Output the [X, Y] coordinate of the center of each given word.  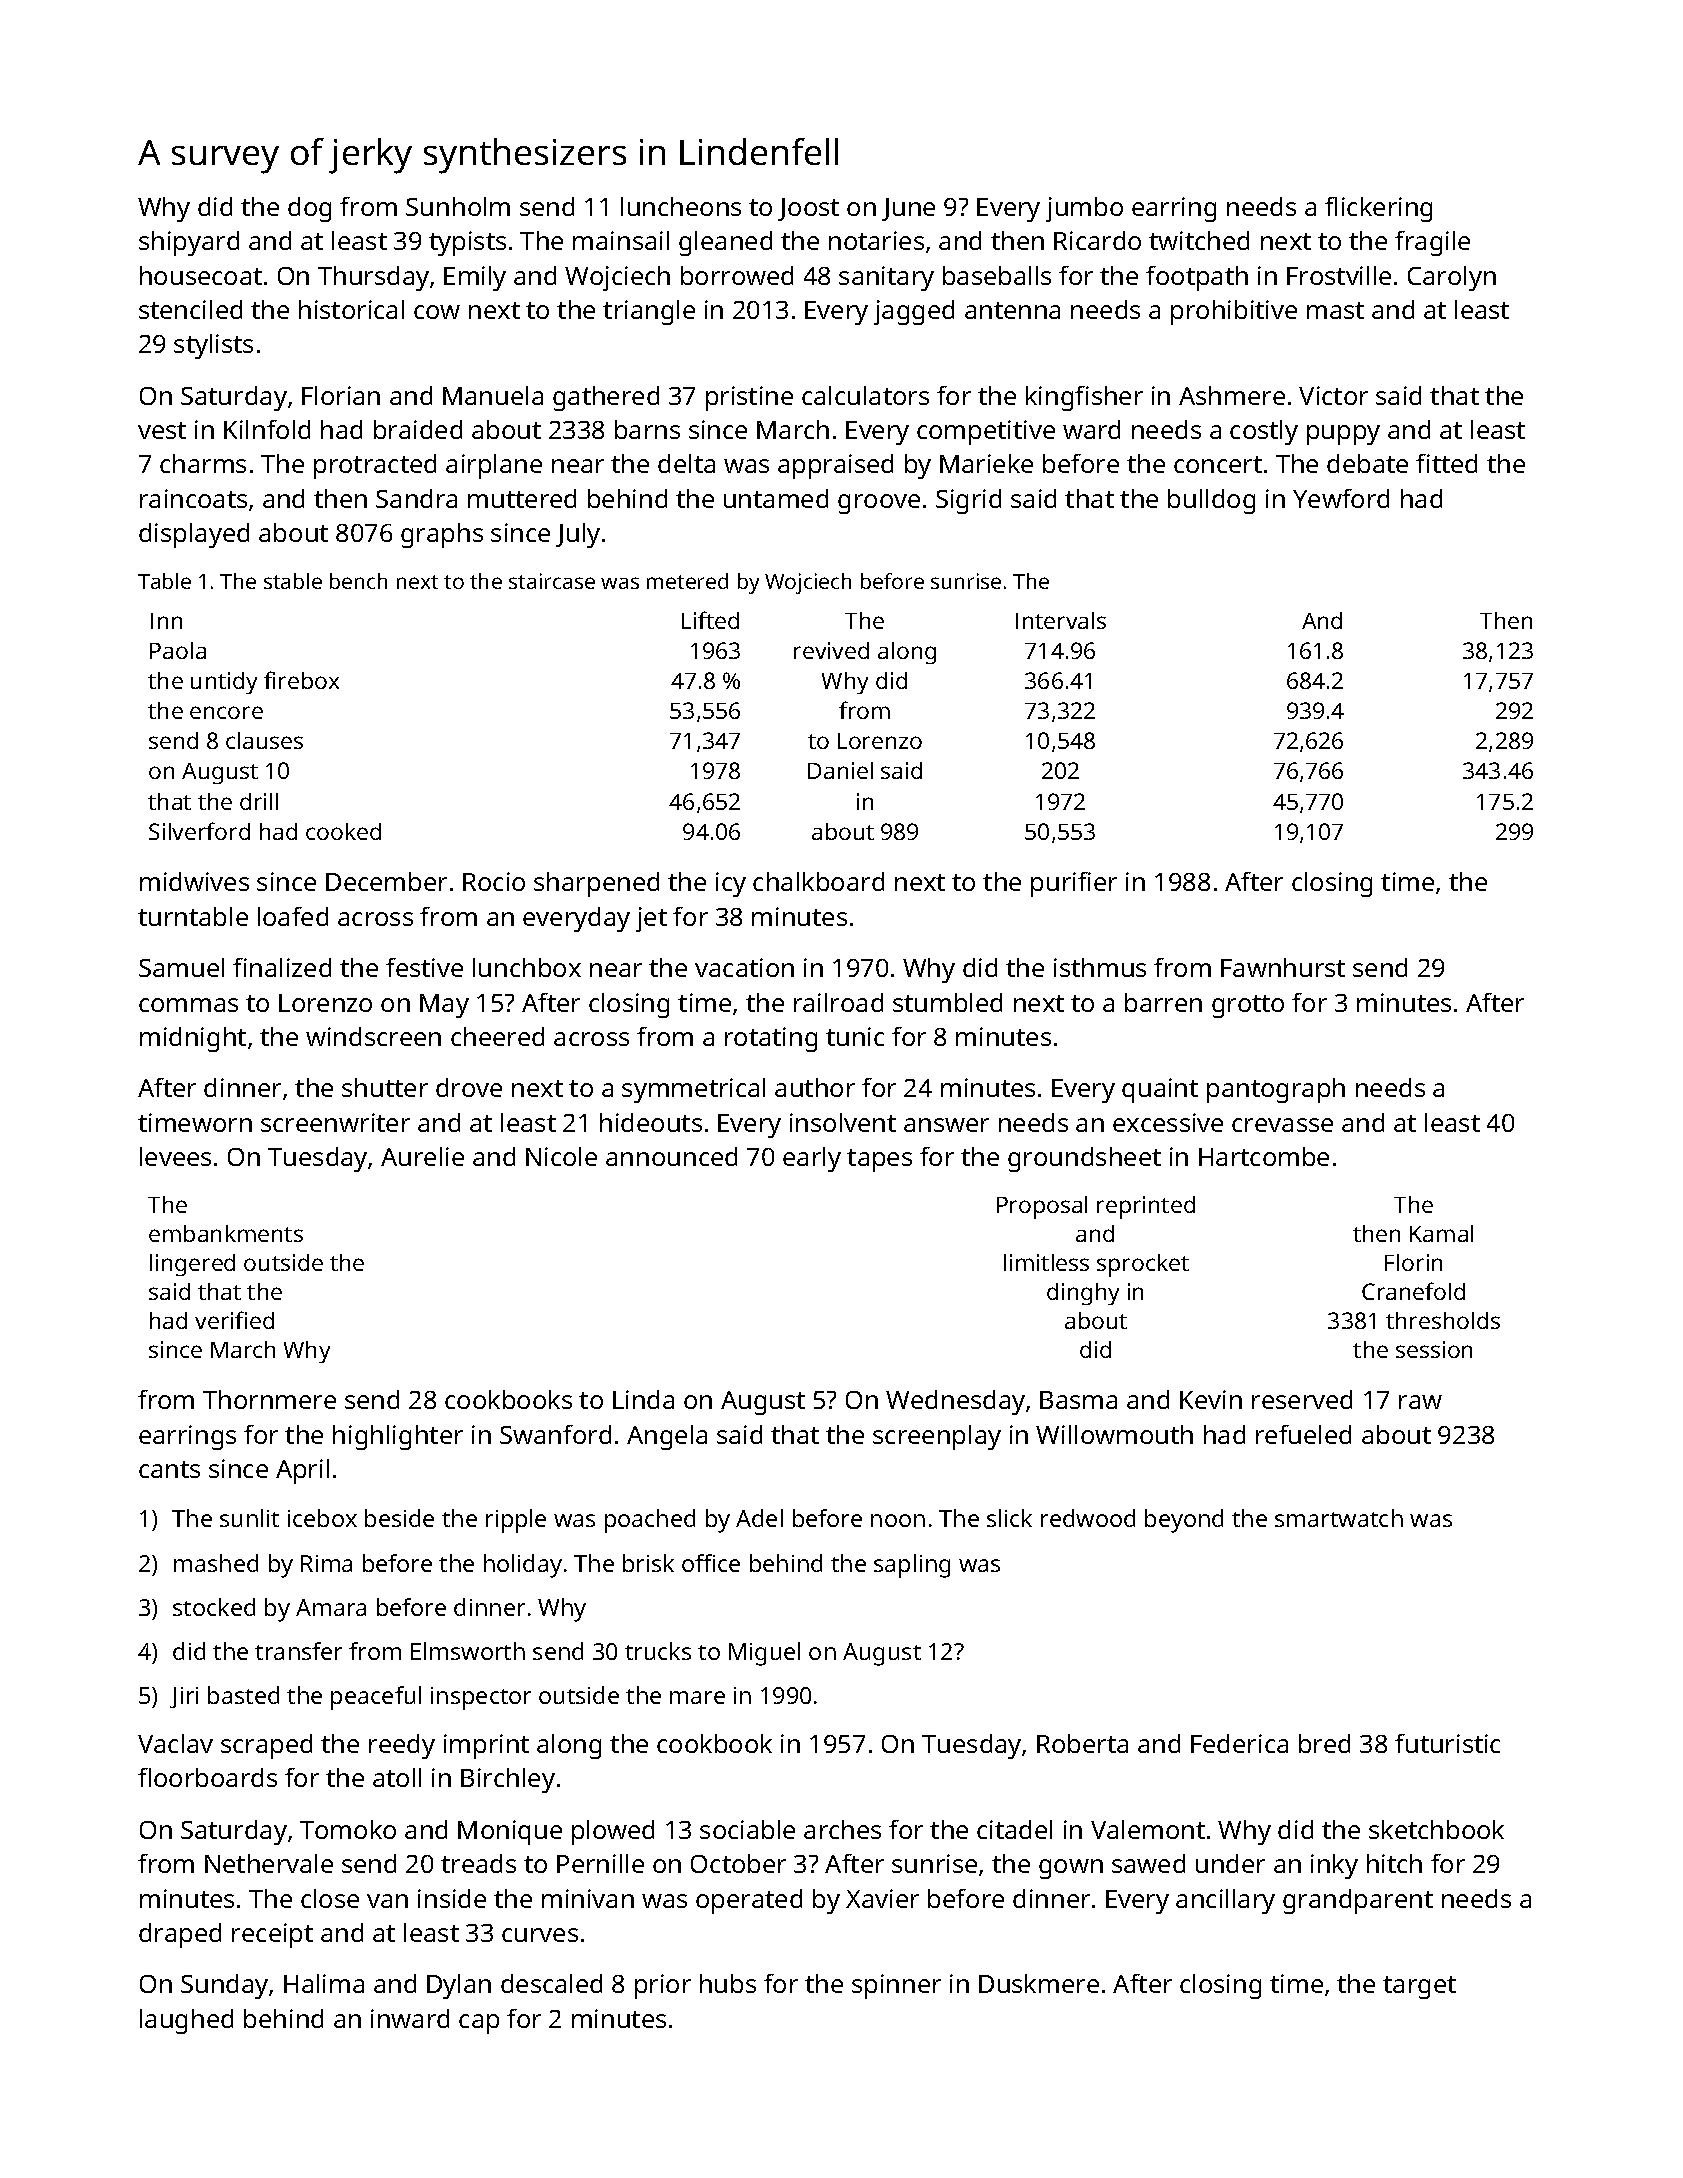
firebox [301, 680]
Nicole [561, 1156]
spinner [896, 1986]
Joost [808, 209]
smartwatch [1339, 1518]
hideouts [651, 1122]
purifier [1074, 884]
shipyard [189, 243]
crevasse [1282, 1125]
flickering [1378, 209]
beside [399, 1518]
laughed [186, 2021]
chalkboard [818, 881]
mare [697, 1697]
